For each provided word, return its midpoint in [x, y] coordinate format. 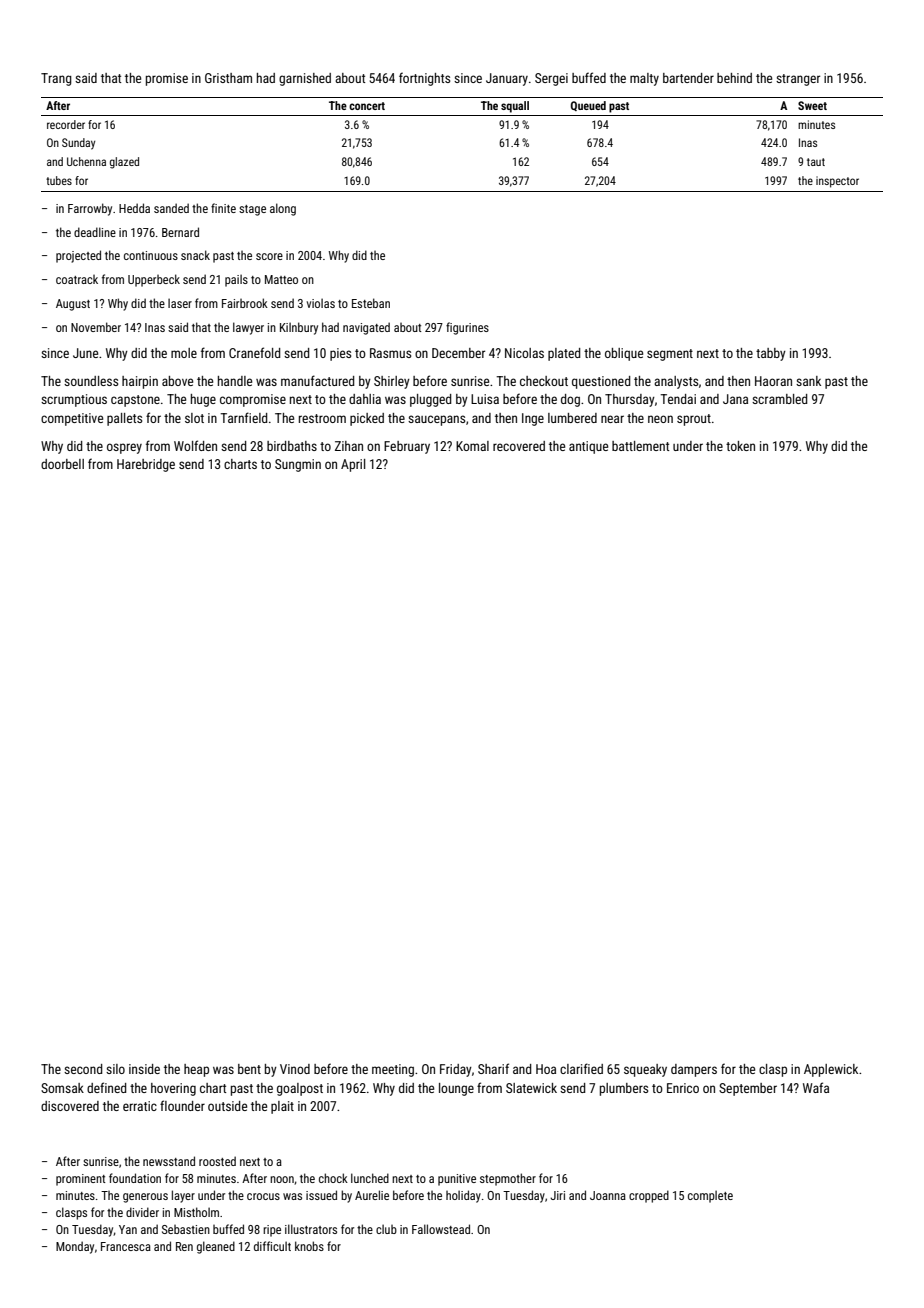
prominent [81, 1180]
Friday [456, 1070]
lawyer [248, 328]
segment [670, 355]
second [83, 1069]
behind [734, 78]
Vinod [295, 1069]
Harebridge [146, 465]
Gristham [228, 78]
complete [710, 1196]
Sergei [551, 79]
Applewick [831, 1070]
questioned [601, 382]
